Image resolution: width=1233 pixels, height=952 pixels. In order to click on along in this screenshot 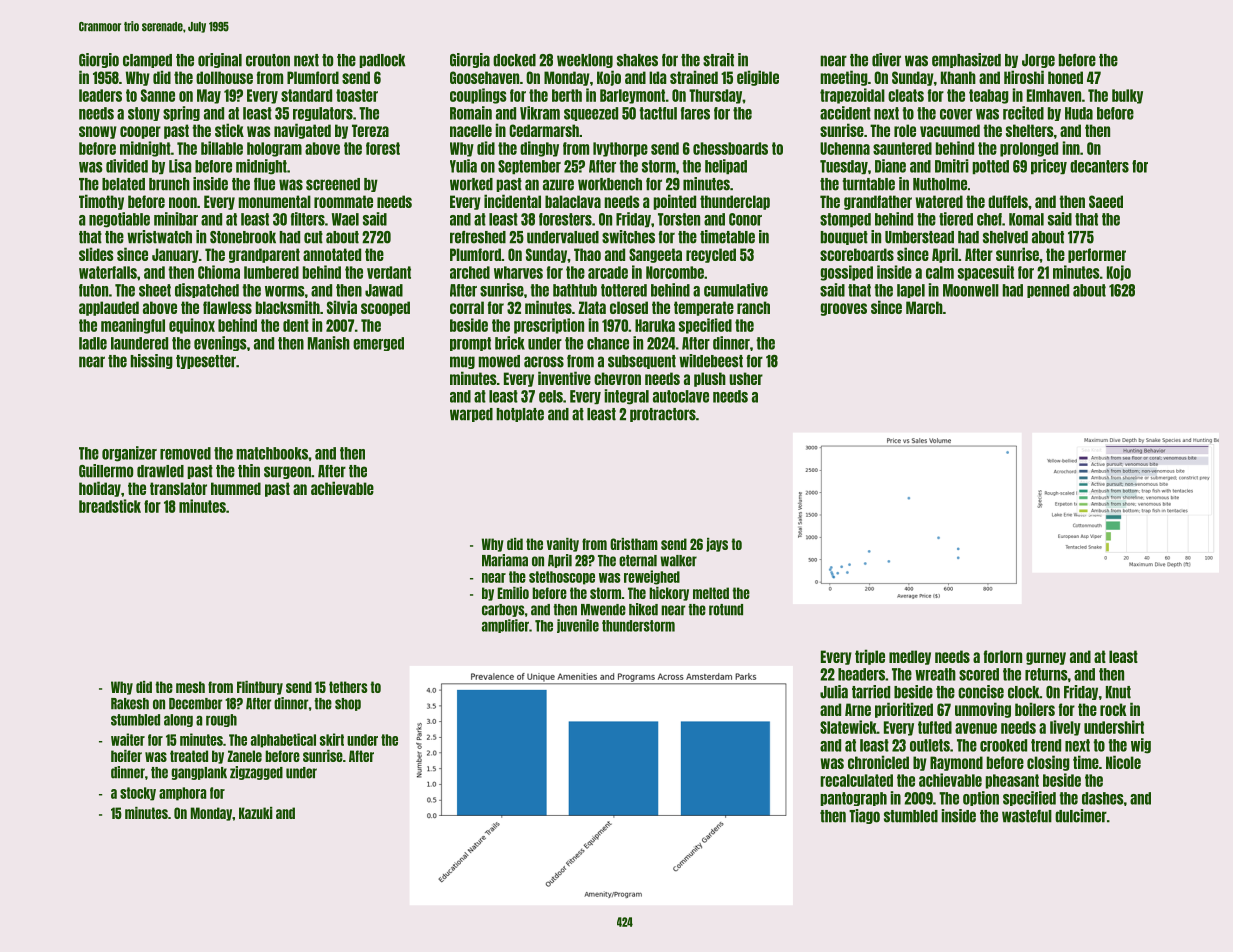, I will do `click(178, 720)`.
